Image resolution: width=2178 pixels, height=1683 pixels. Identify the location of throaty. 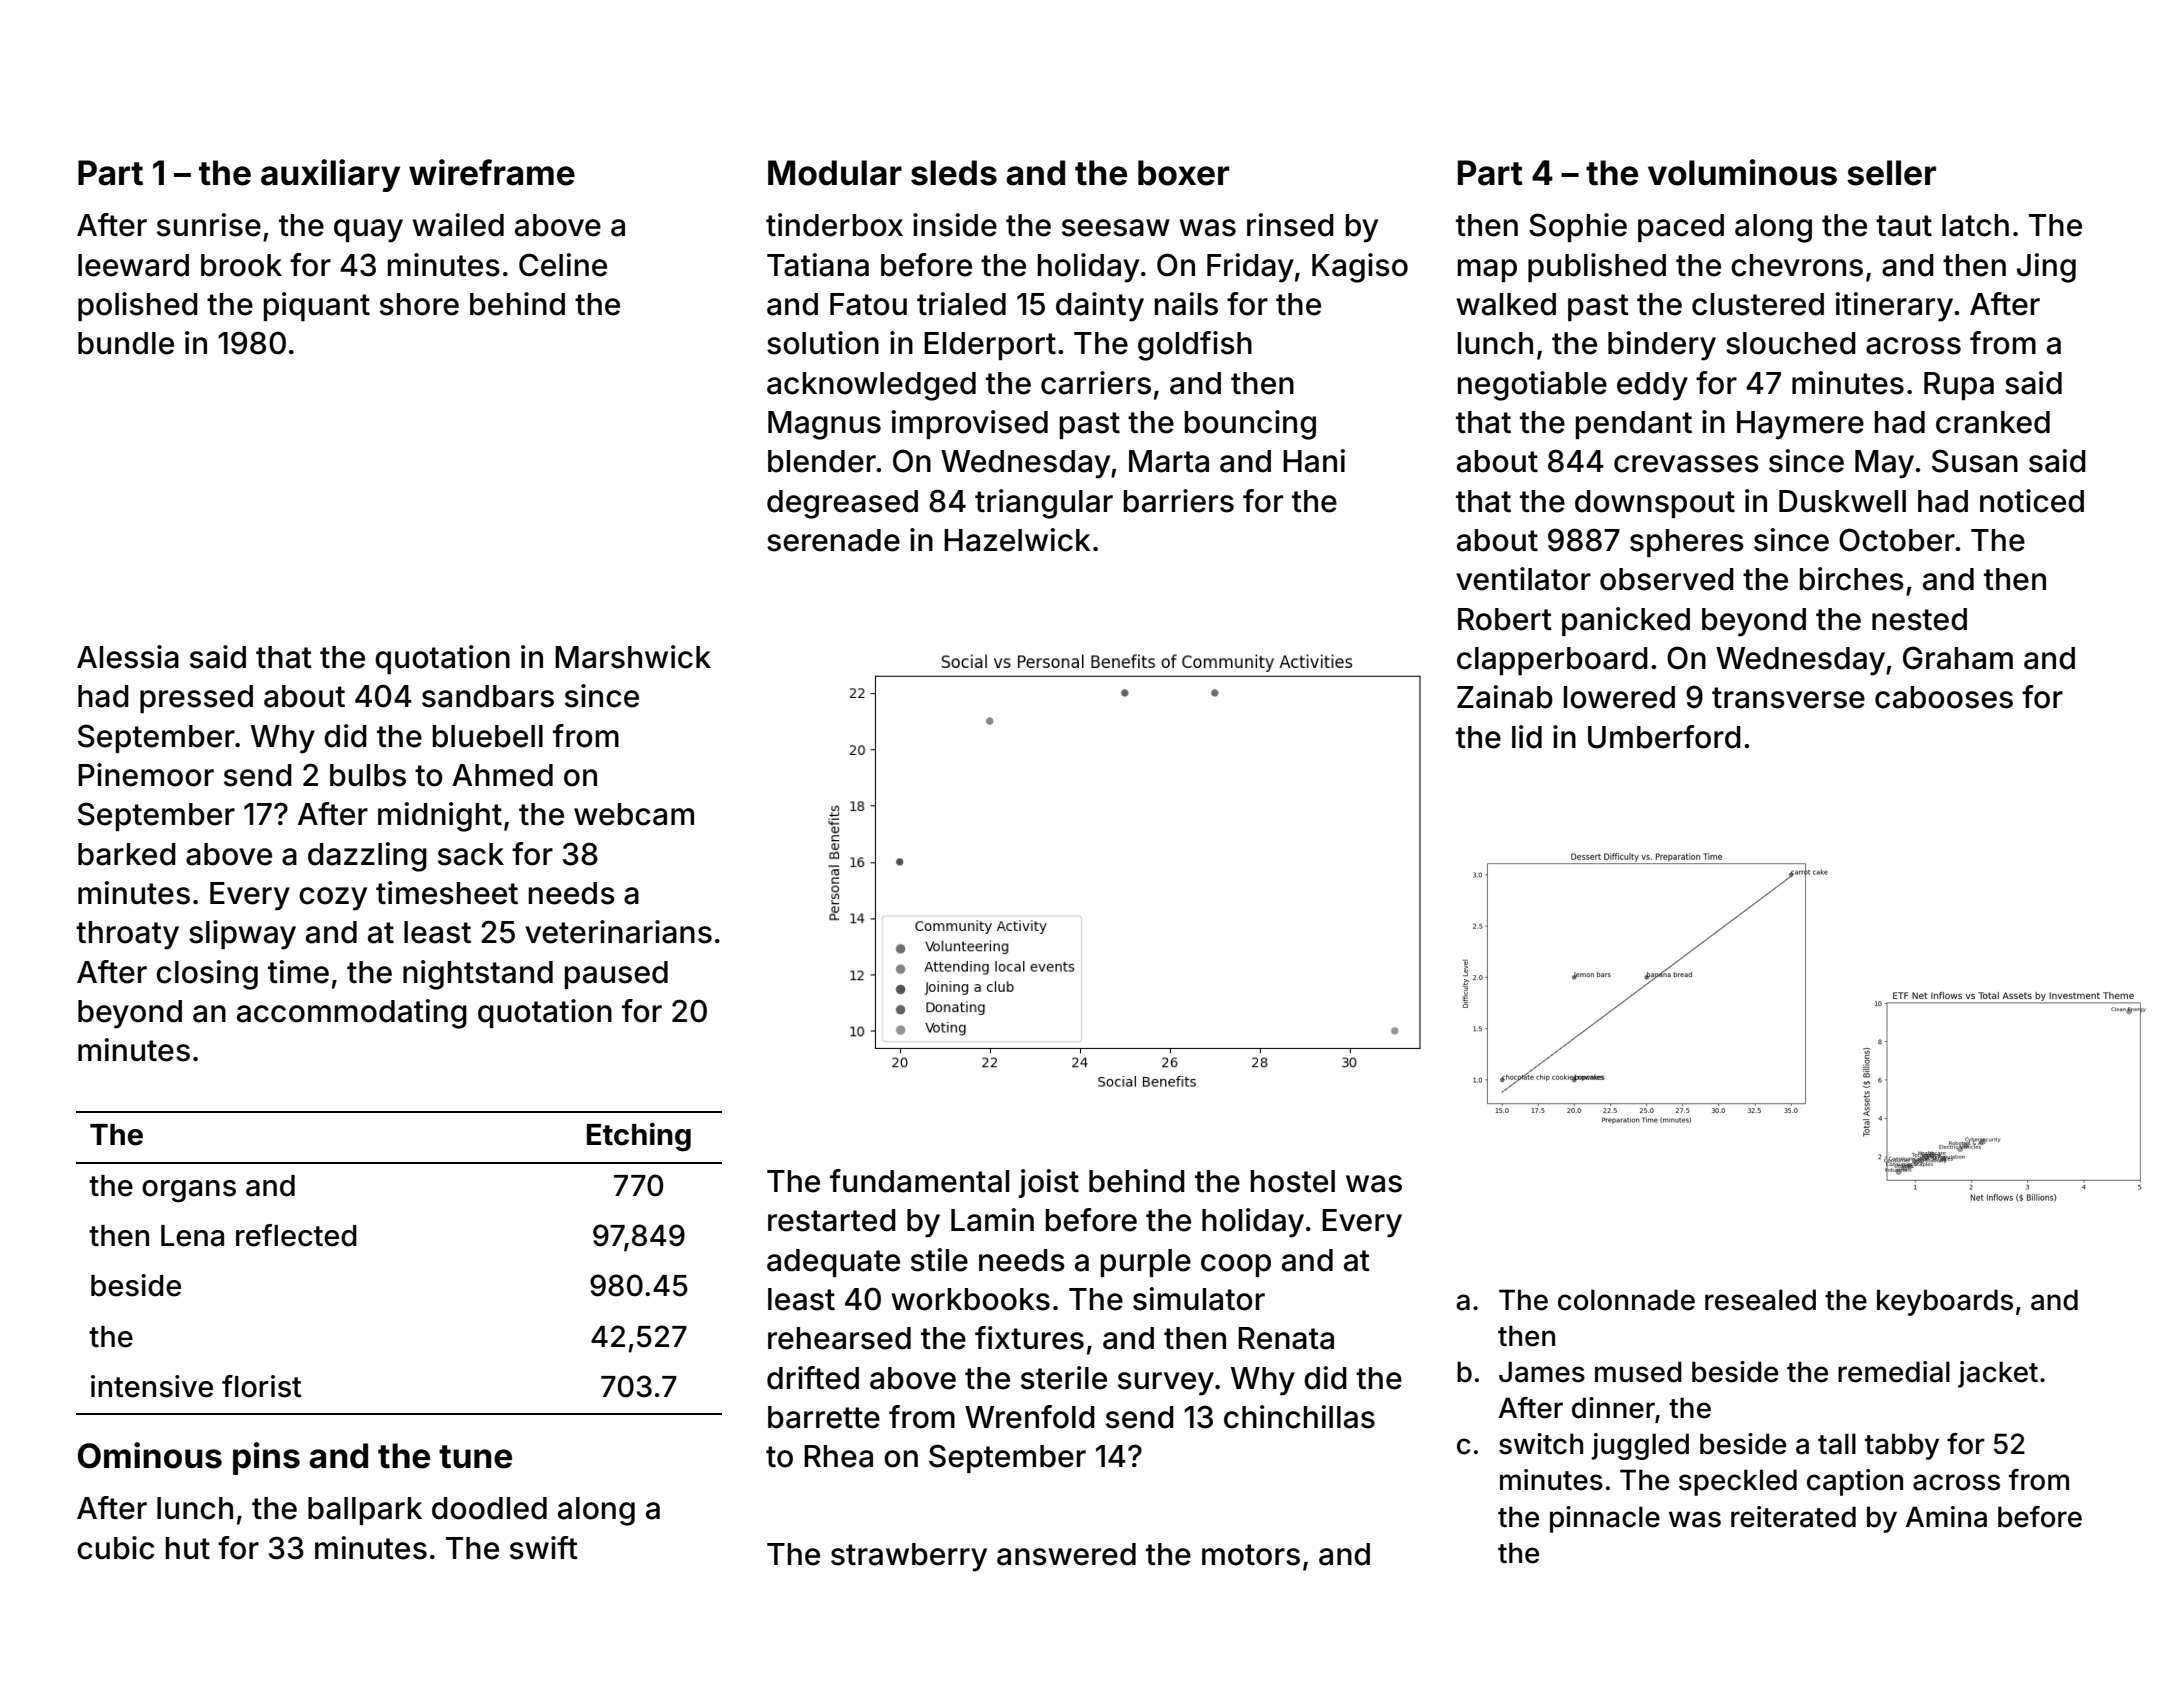
(127, 935).
